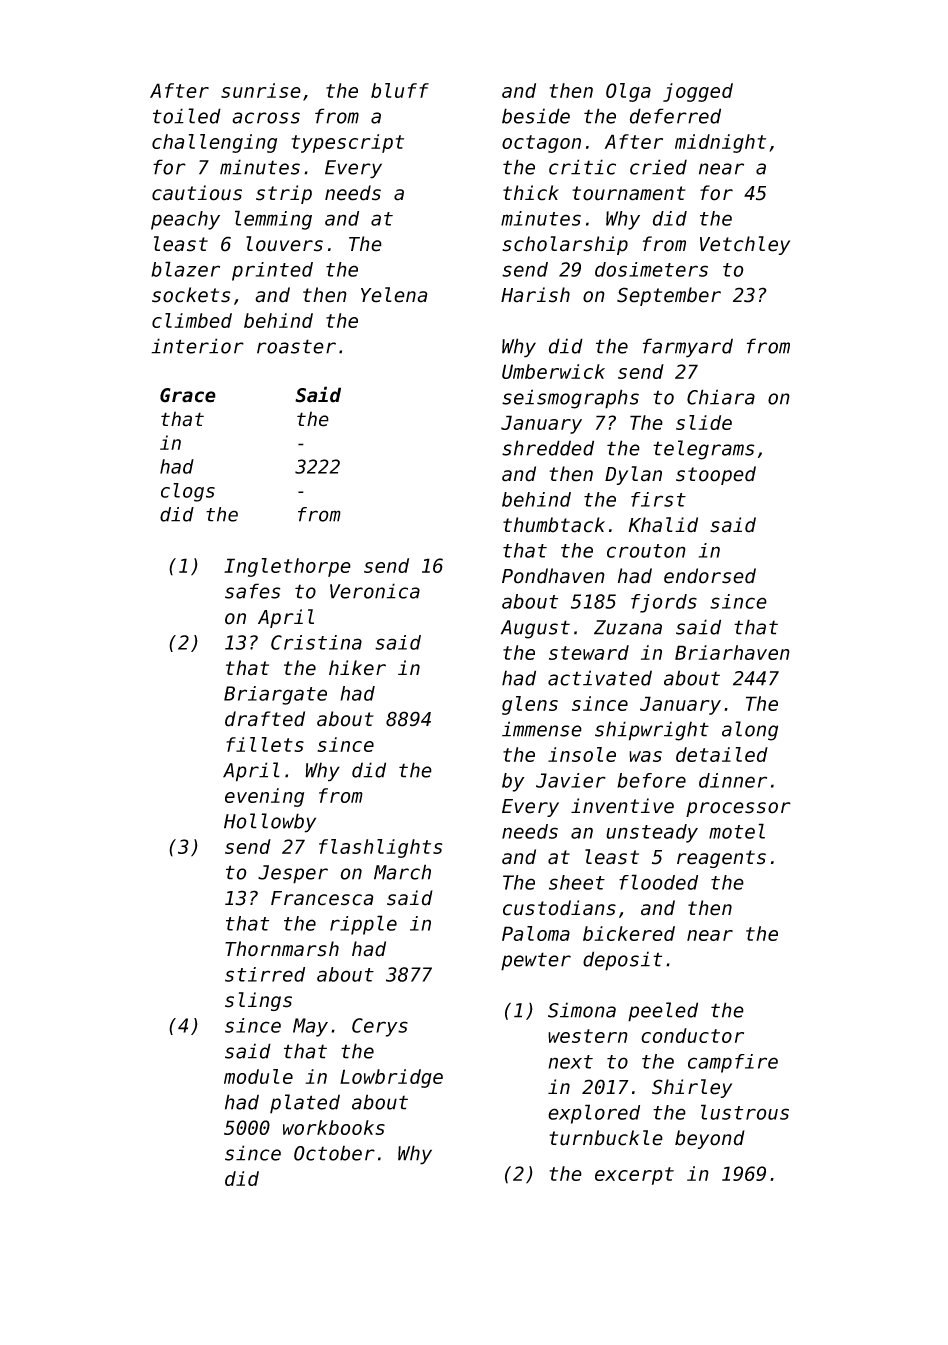 The image size is (948, 1345). I want to click on ripple, so click(363, 925).
